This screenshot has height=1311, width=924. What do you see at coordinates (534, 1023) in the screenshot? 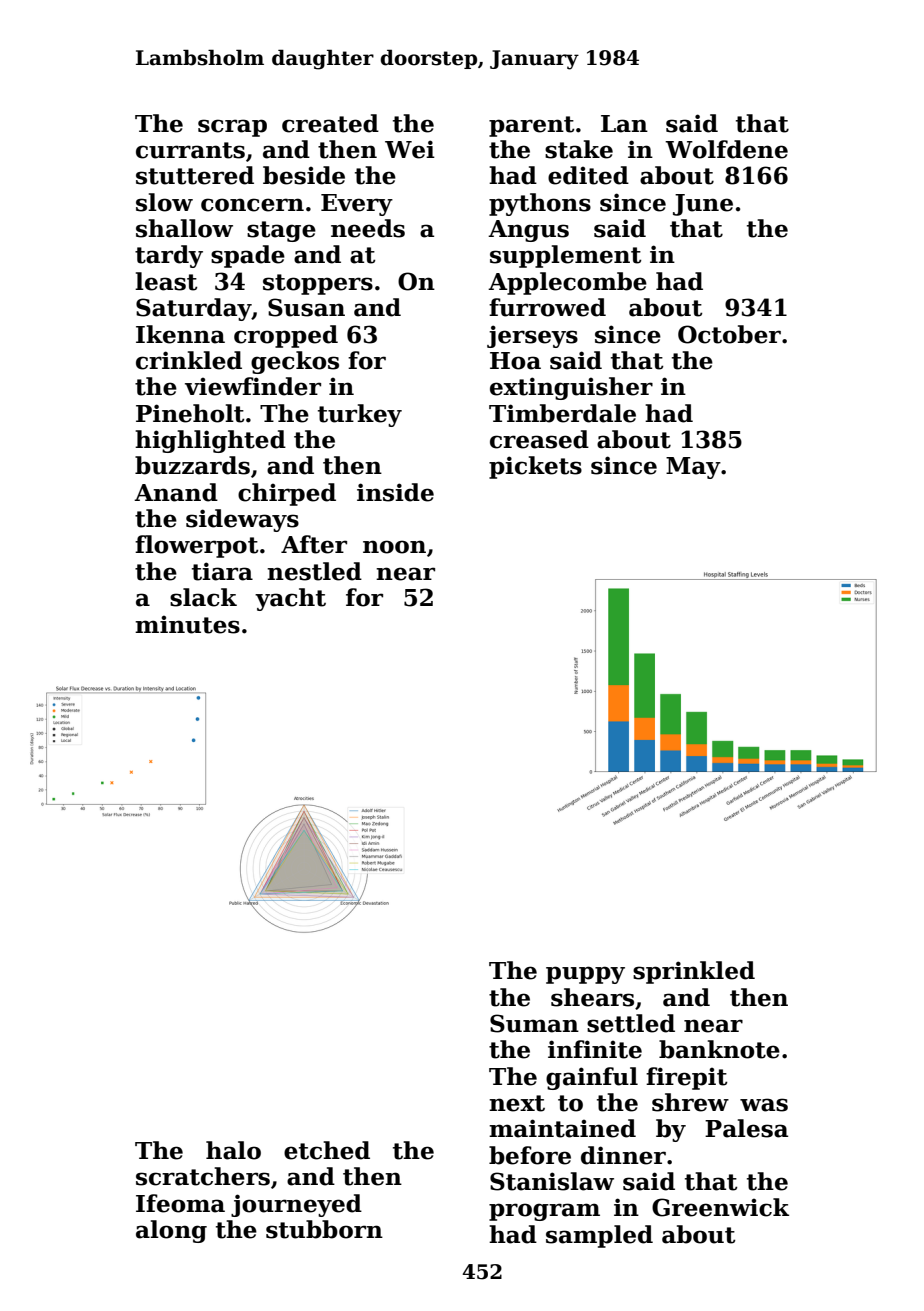
I see `Suman` at bounding box center [534, 1023].
